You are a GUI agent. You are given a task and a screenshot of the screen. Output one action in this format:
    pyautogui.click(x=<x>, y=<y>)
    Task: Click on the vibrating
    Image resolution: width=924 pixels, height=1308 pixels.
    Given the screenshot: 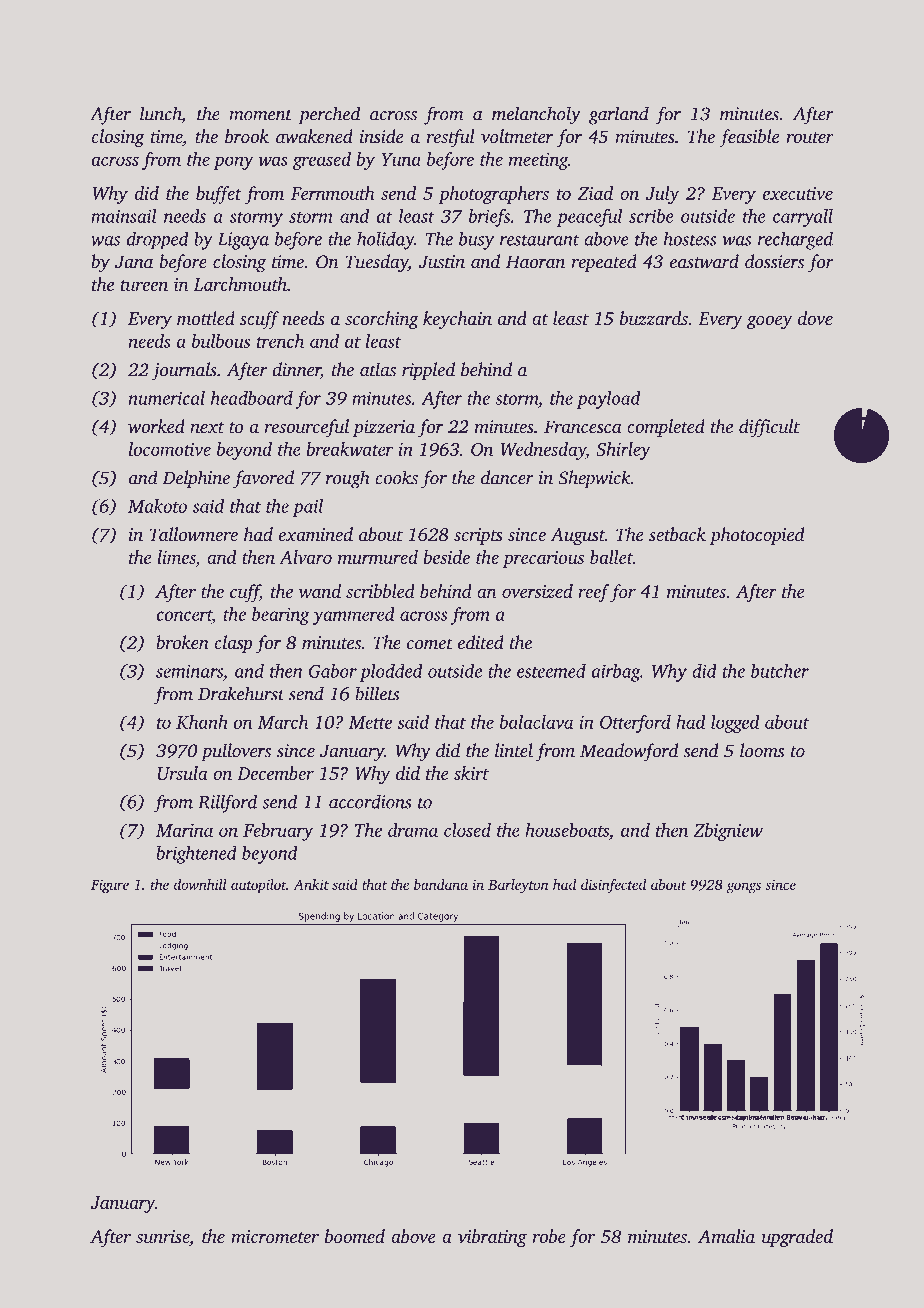 What is the action you would take?
    pyautogui.click(x=492, y=1238)
